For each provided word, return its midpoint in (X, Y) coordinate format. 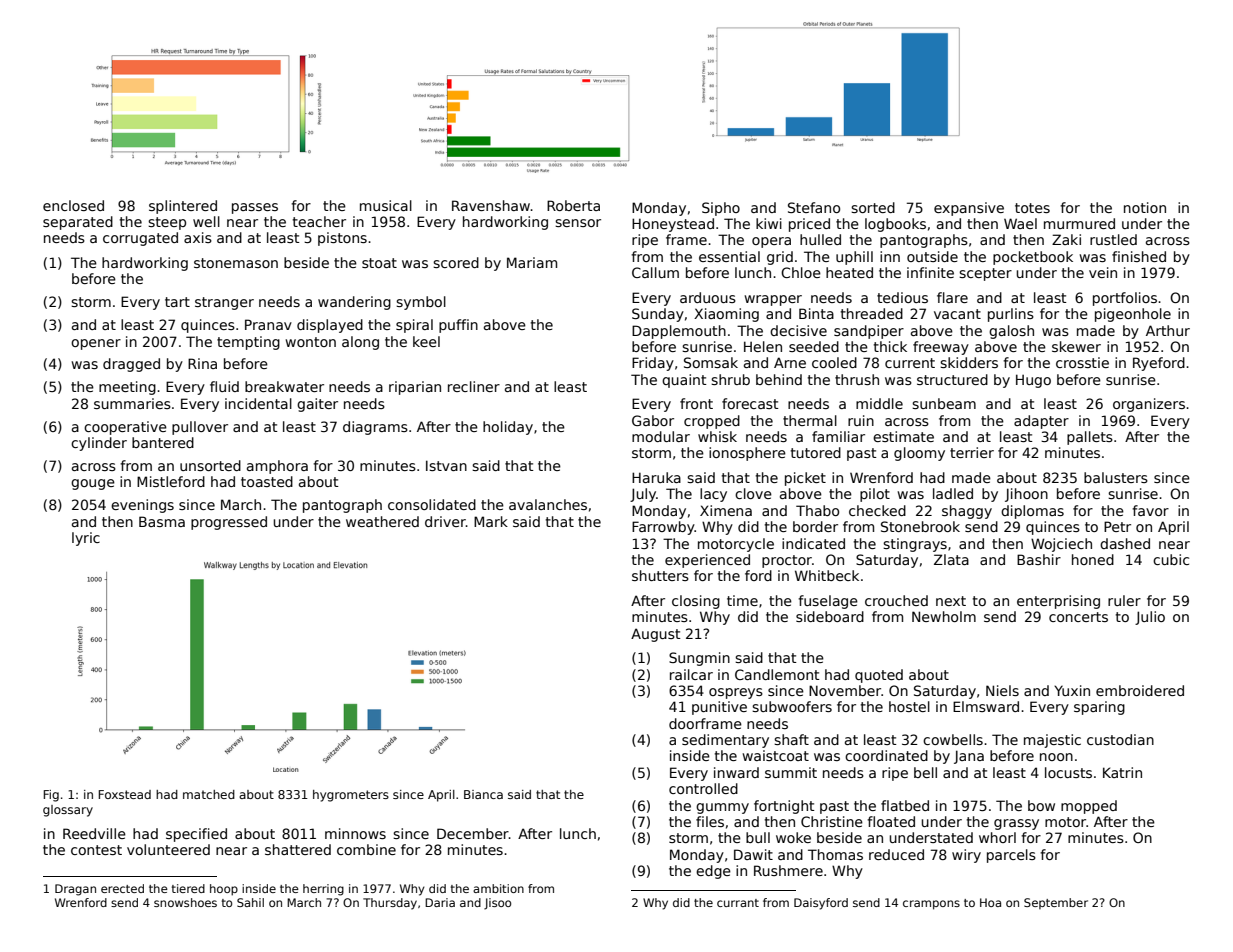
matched (209, 794)
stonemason (236, 263)
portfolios (1125, 299)
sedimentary (725, 741)
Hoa (990, 902)
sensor (578, 223)
